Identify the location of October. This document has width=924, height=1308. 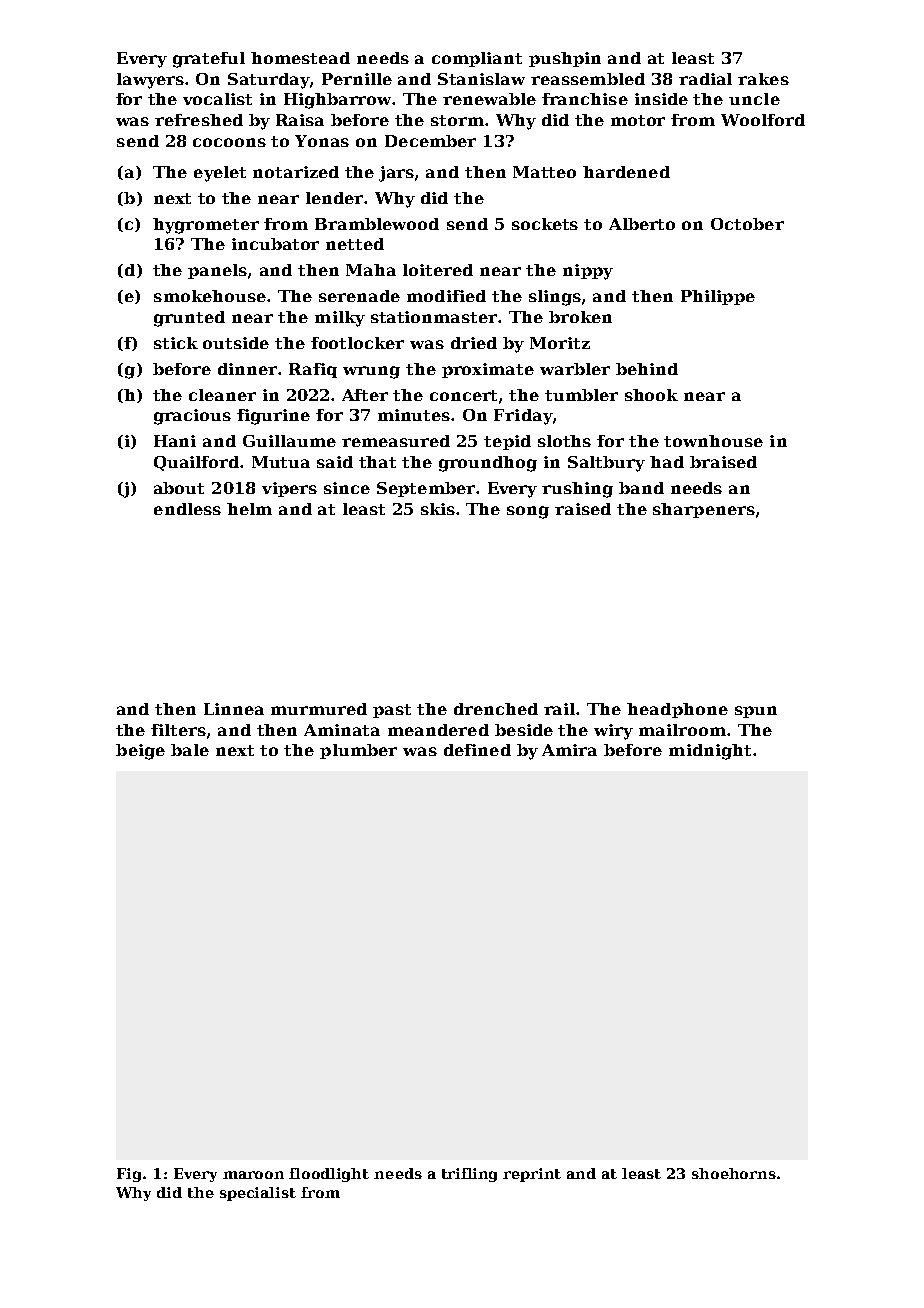
(747, 224).
